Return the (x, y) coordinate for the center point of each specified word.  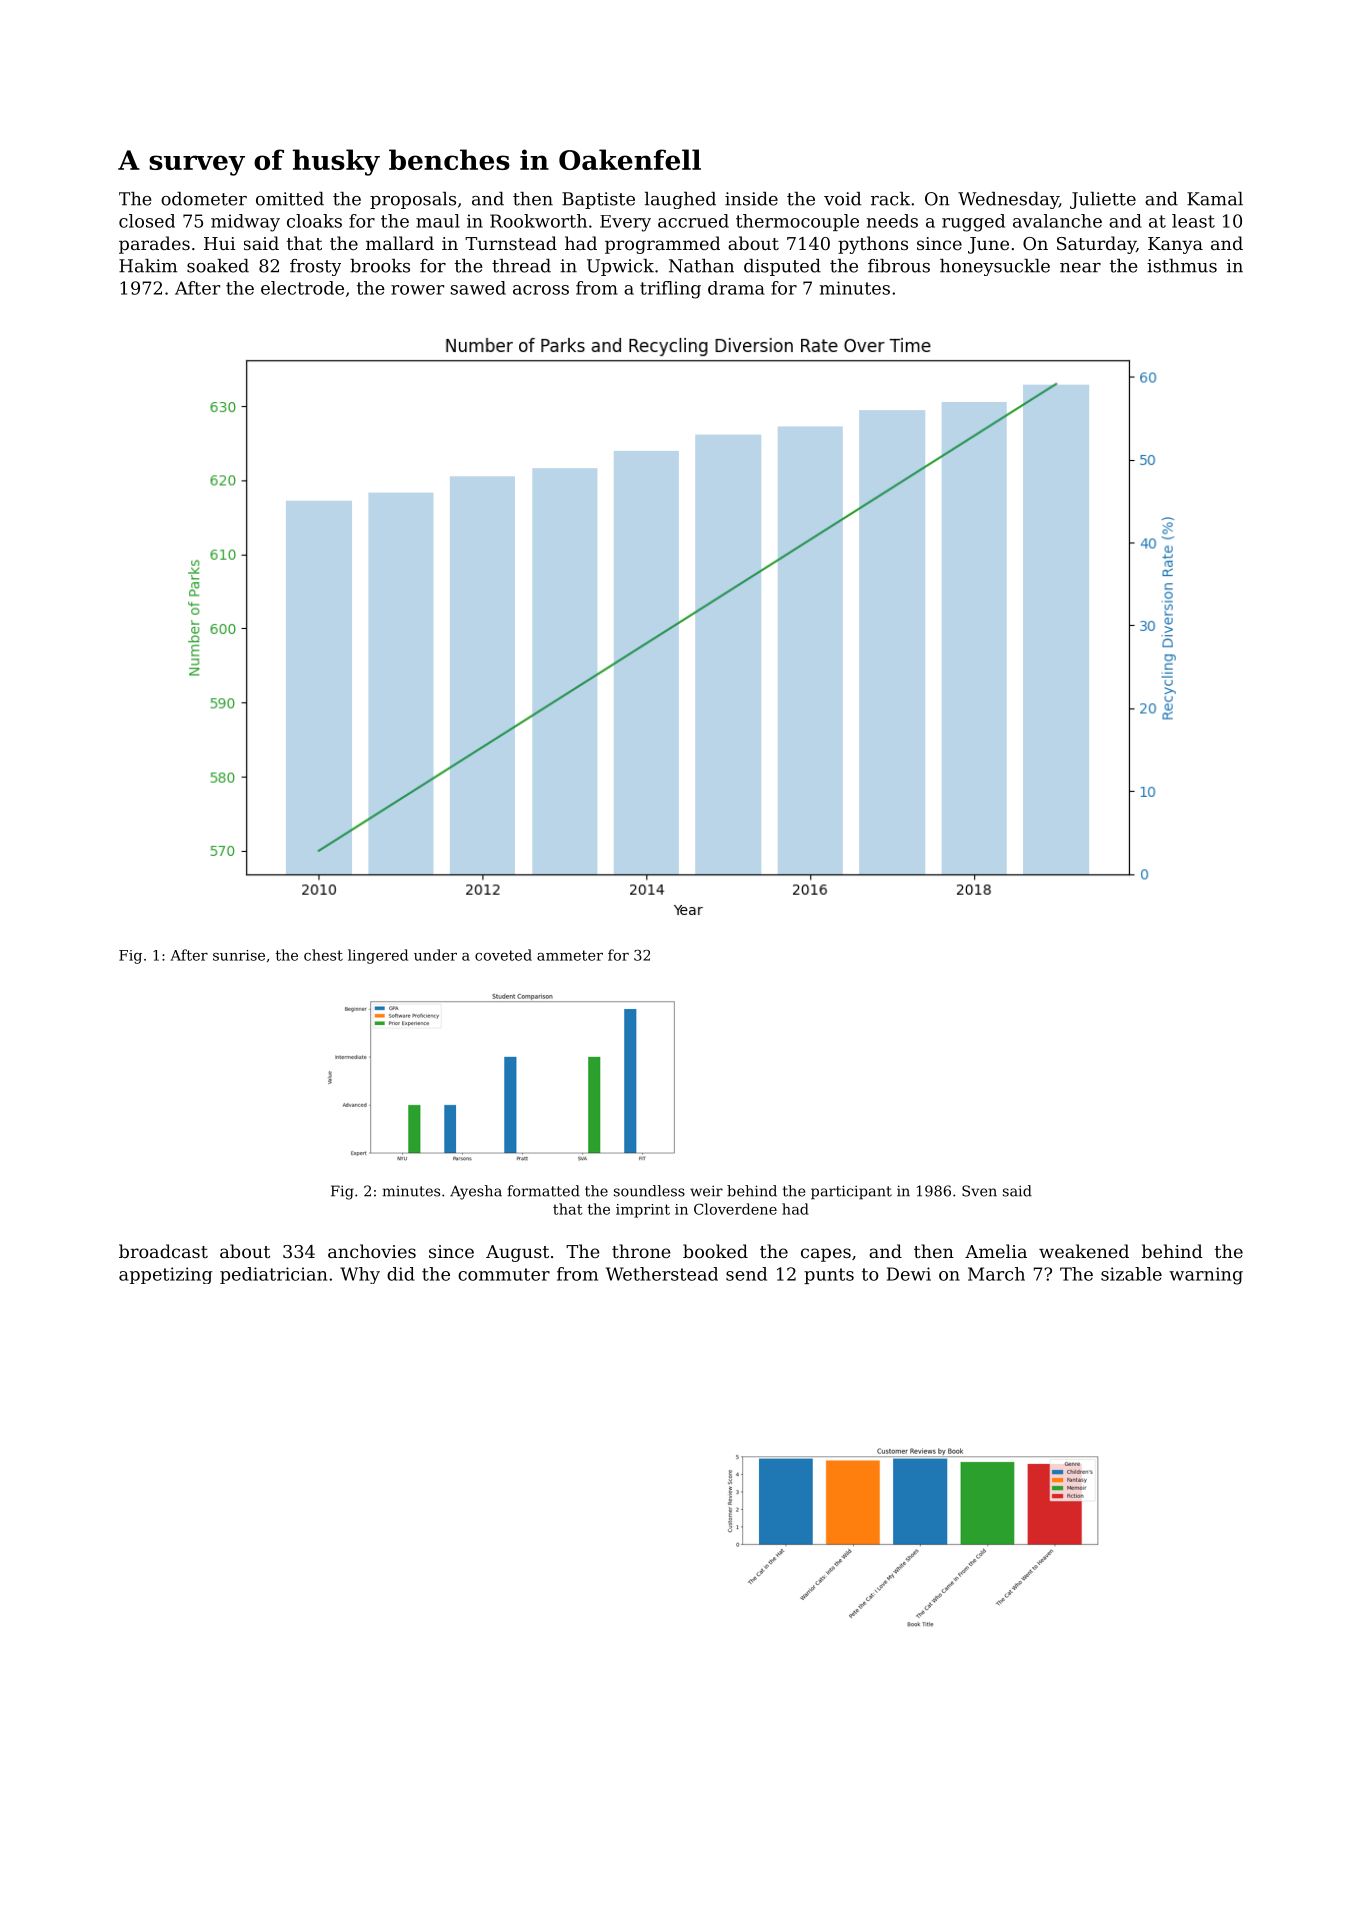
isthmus (1182, 266)
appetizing (165, 1275)
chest (323, 955)
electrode (302, 288)
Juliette (1103, 200)
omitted (290, 199)
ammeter (570, 955)
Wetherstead (662, 1274)
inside (751, 199)
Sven (979, 1191)
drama (736, 288)
